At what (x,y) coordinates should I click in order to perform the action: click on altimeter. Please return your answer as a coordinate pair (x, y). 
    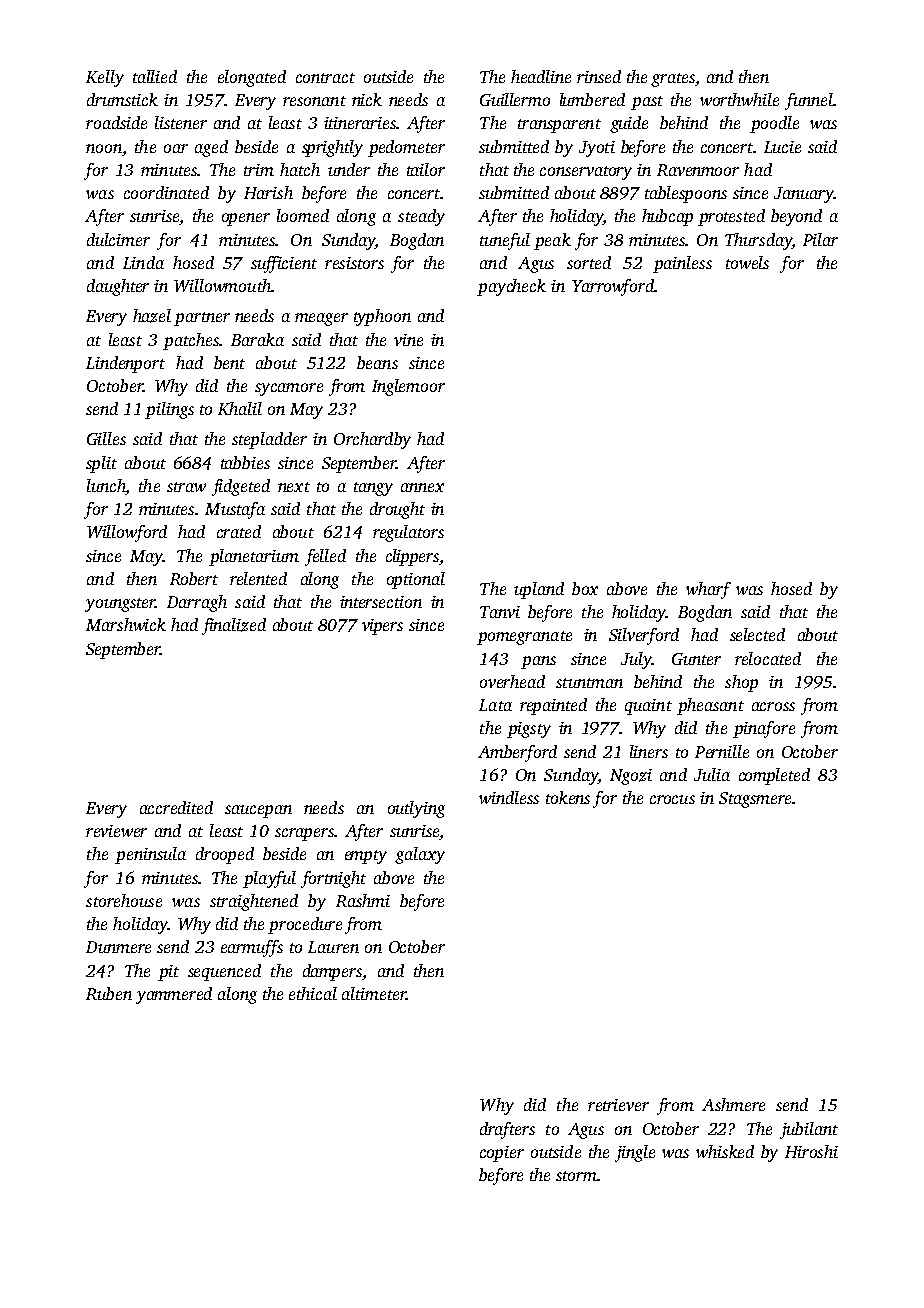
    Looking at the image, I should click on (374, 993).
